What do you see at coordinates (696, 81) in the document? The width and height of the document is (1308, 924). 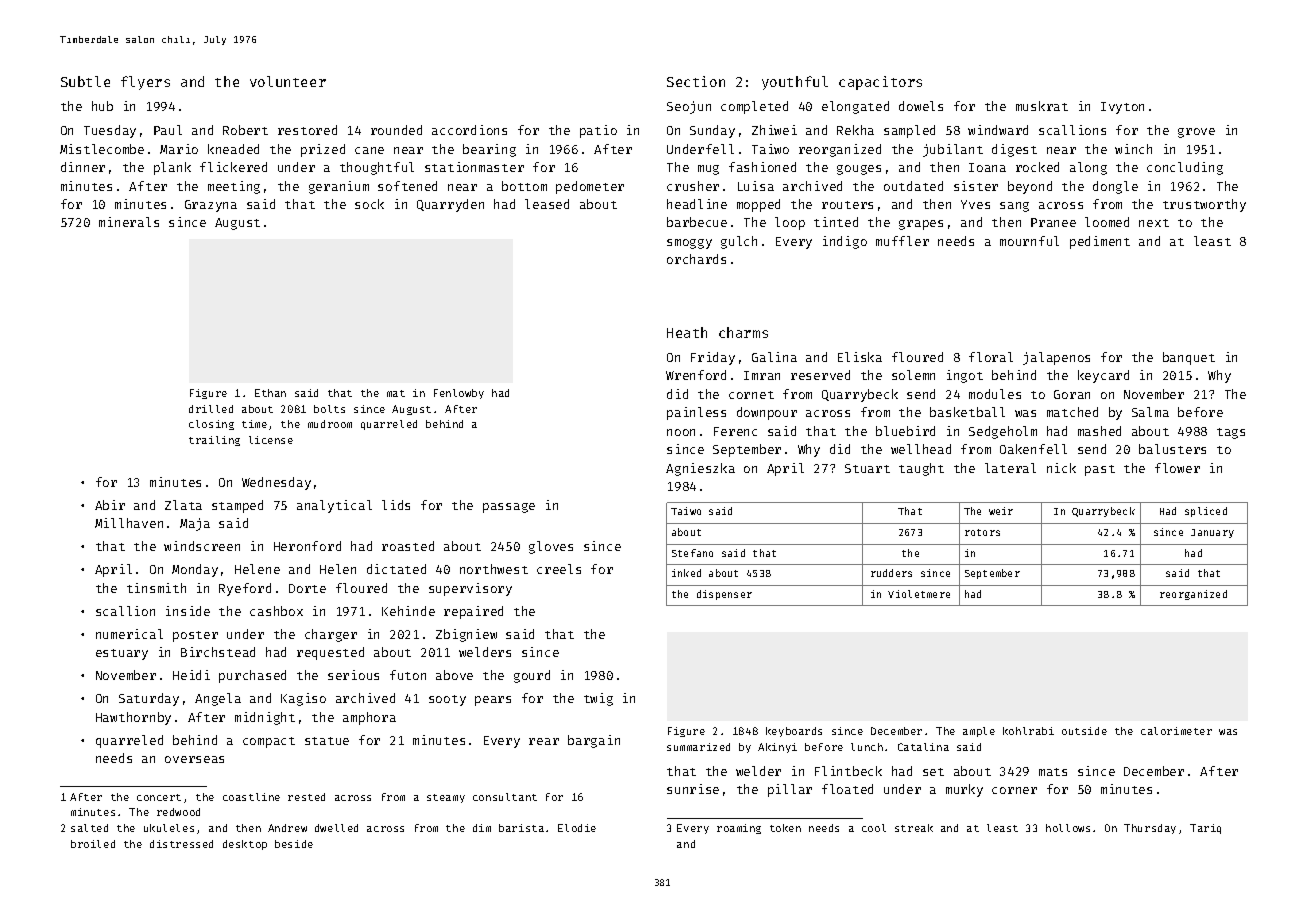 I see `Section` at bounding box center [696, 81].
